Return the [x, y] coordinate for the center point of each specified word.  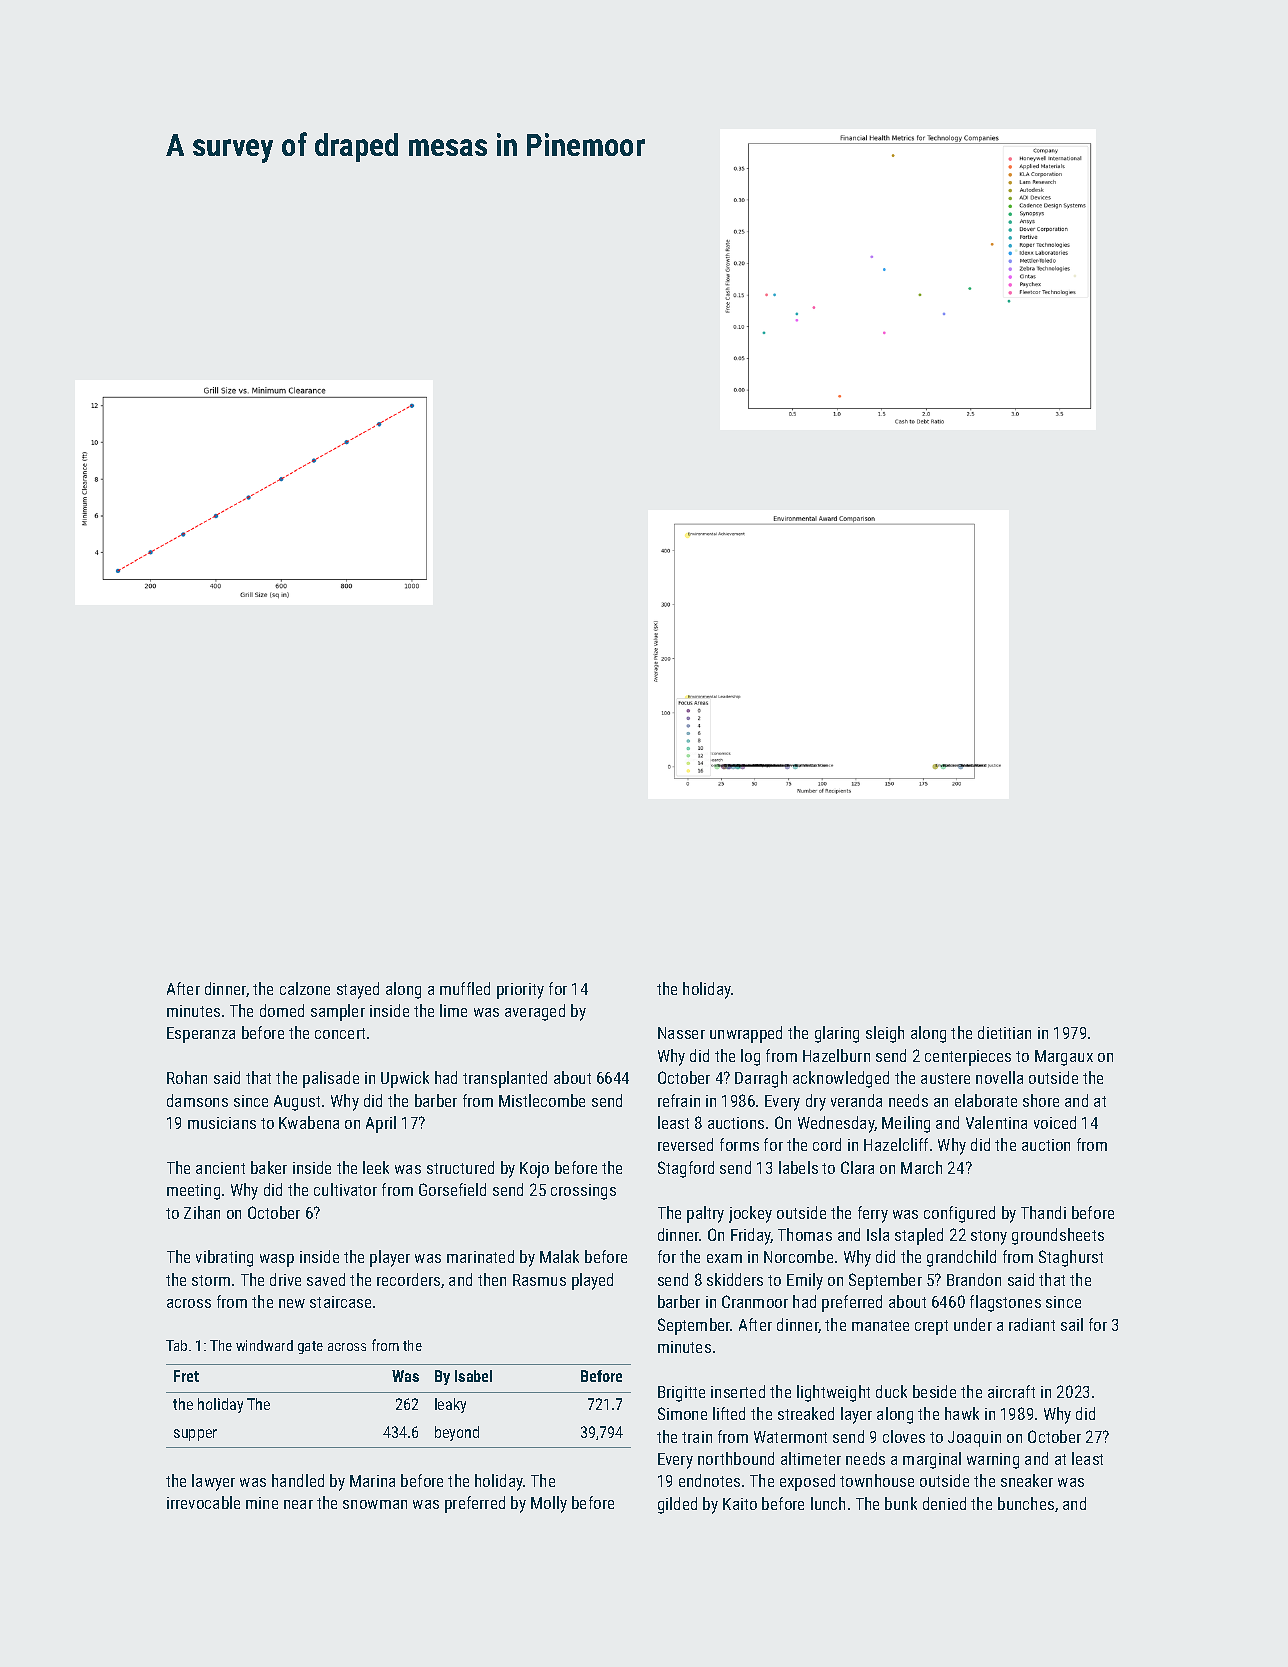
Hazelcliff [896, 1144]
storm [211, 1280]
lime [453, 1010]
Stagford [686, 1169]
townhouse [877, 1480]
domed [282, 1010]
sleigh [885, 1034]
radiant [1032, 1324]
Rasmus [539, 1280]
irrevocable [203, 1502]
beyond [457, 1433]
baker [269, 1167]
